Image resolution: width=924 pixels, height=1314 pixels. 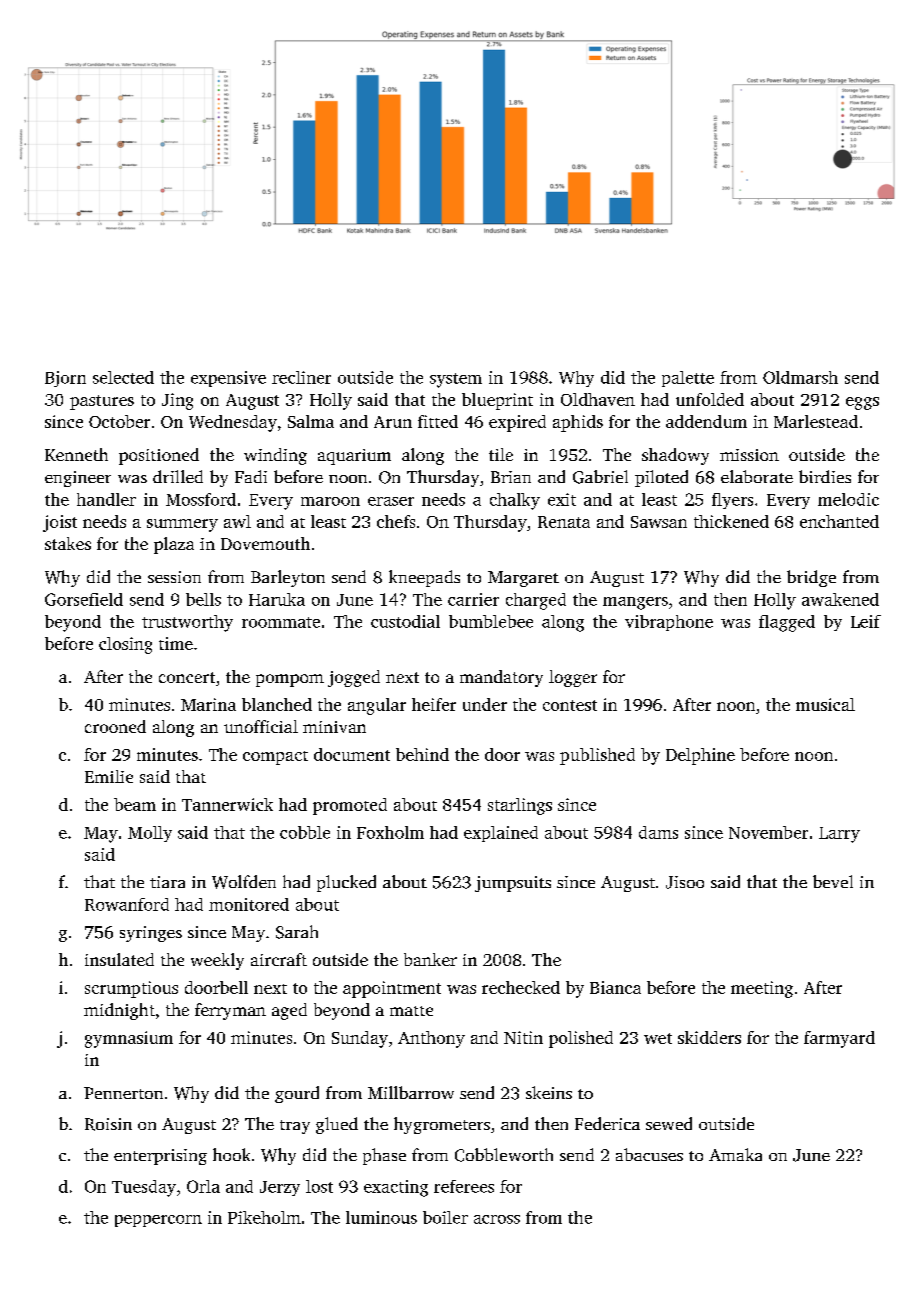 What do you see at coordinates (231, 1154) in the document?
I see `hook` at bounding box center [231, 1154].
